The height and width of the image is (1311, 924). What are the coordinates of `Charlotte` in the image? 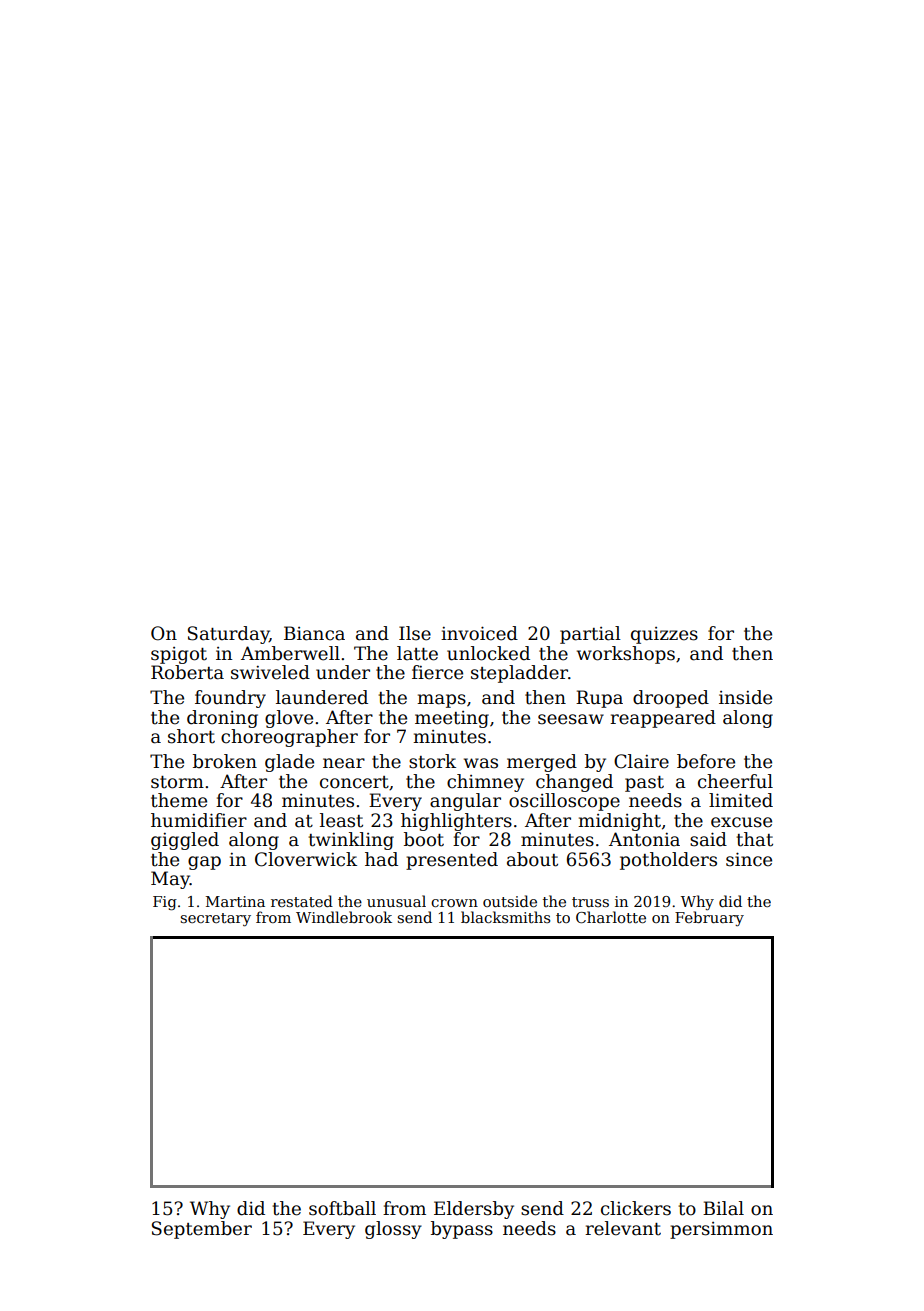 It's located at (611, 917).
